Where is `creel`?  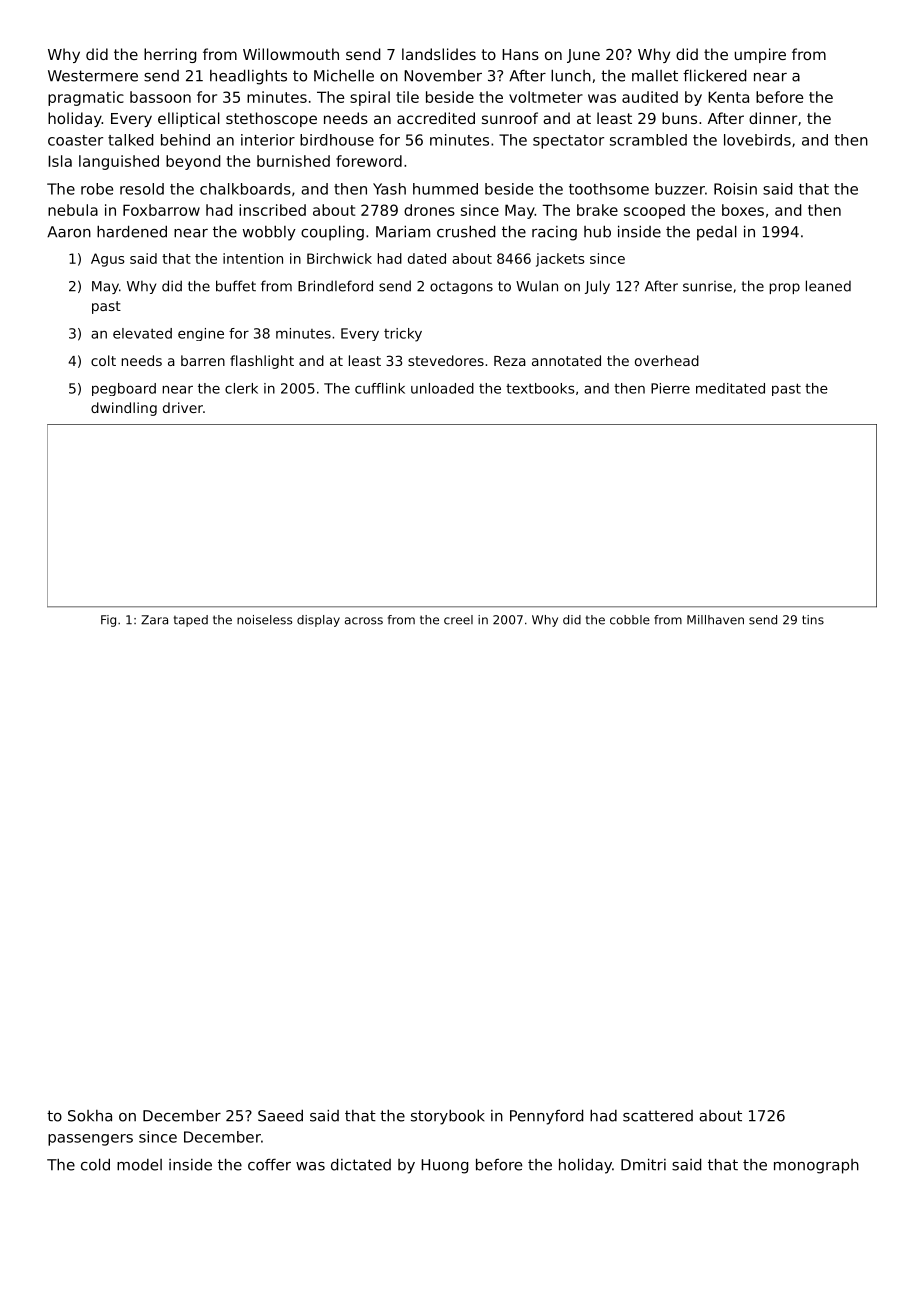 creel is located at coordinates (458, 620).
